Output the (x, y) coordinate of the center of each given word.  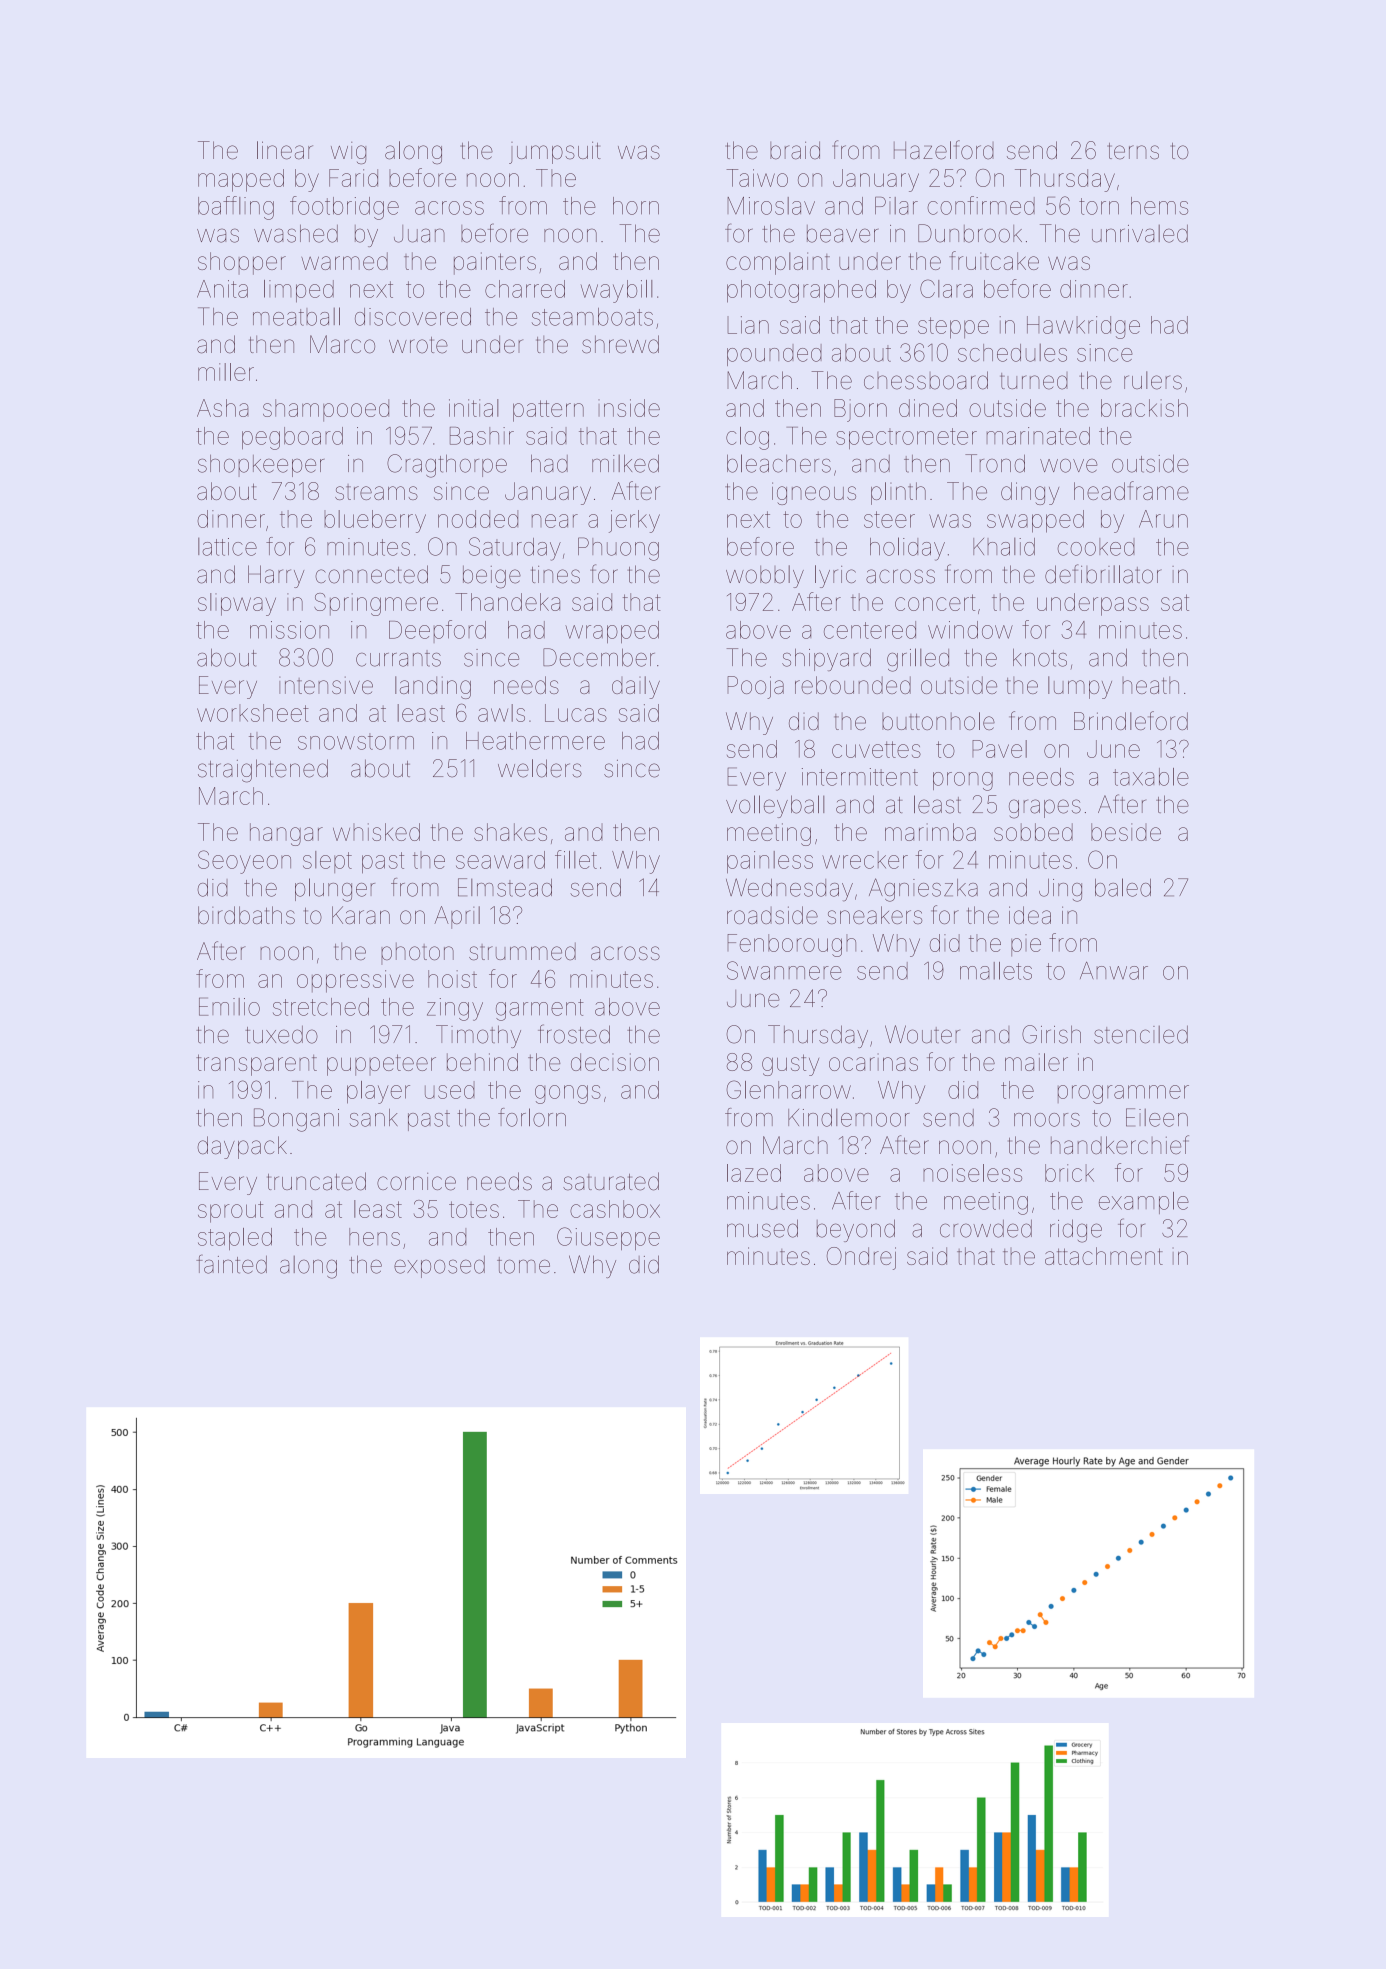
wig (348, 153)
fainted (231, 1264)
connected (371, 574)
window (970, 630)
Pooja (755, 687)
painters (495, 263)
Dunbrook (970, 233)
